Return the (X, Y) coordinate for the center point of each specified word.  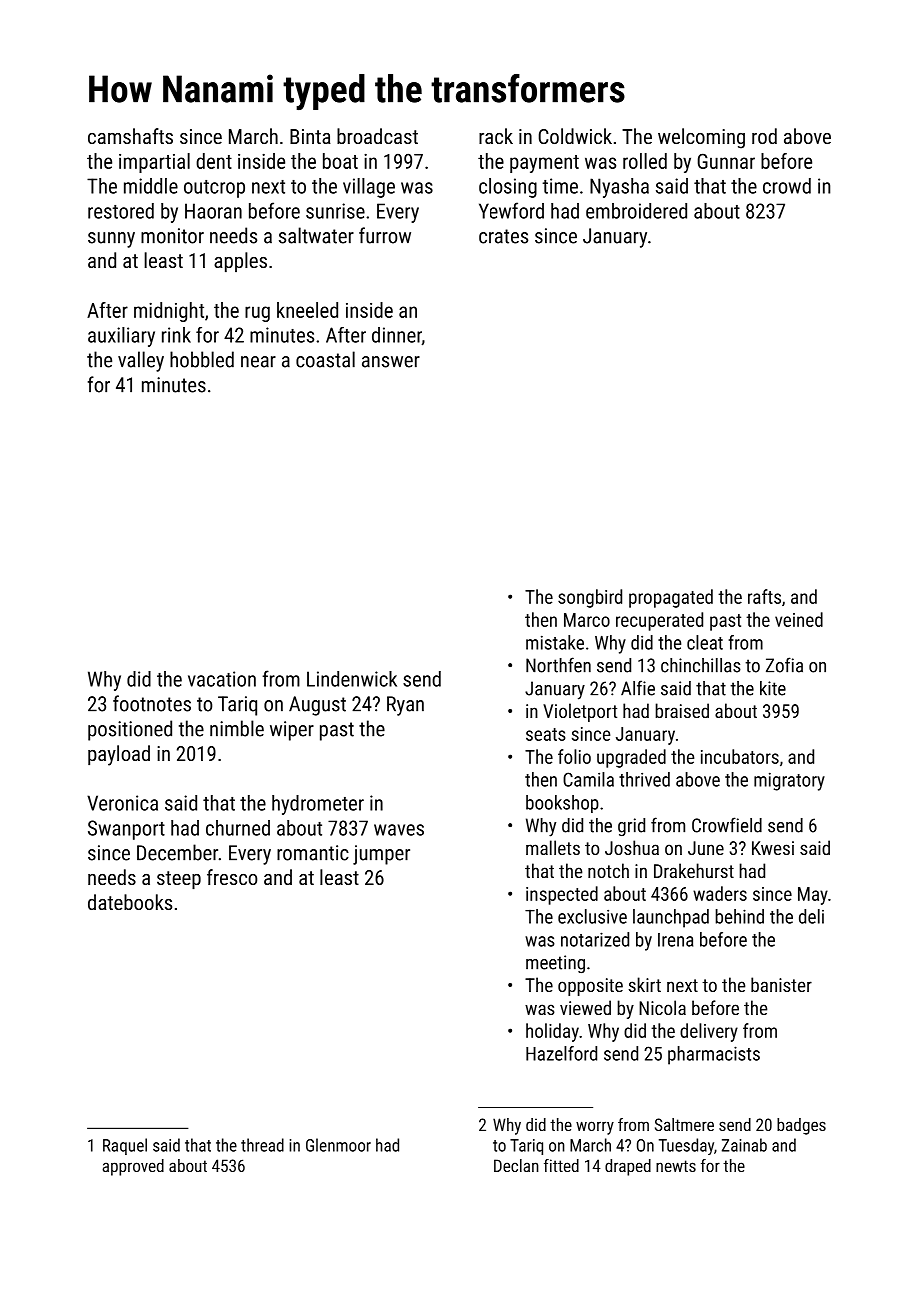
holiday (552, 1032)
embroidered (636, 211)
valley (141, 361)
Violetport (580, 712)
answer (391, 362)
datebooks (130, 902)
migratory (789, 781)
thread (262, 1145)
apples (240, 262)
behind (739, 916)
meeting (555, 964)
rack (496, 136)
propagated (671, 598)
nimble (237, 728)
